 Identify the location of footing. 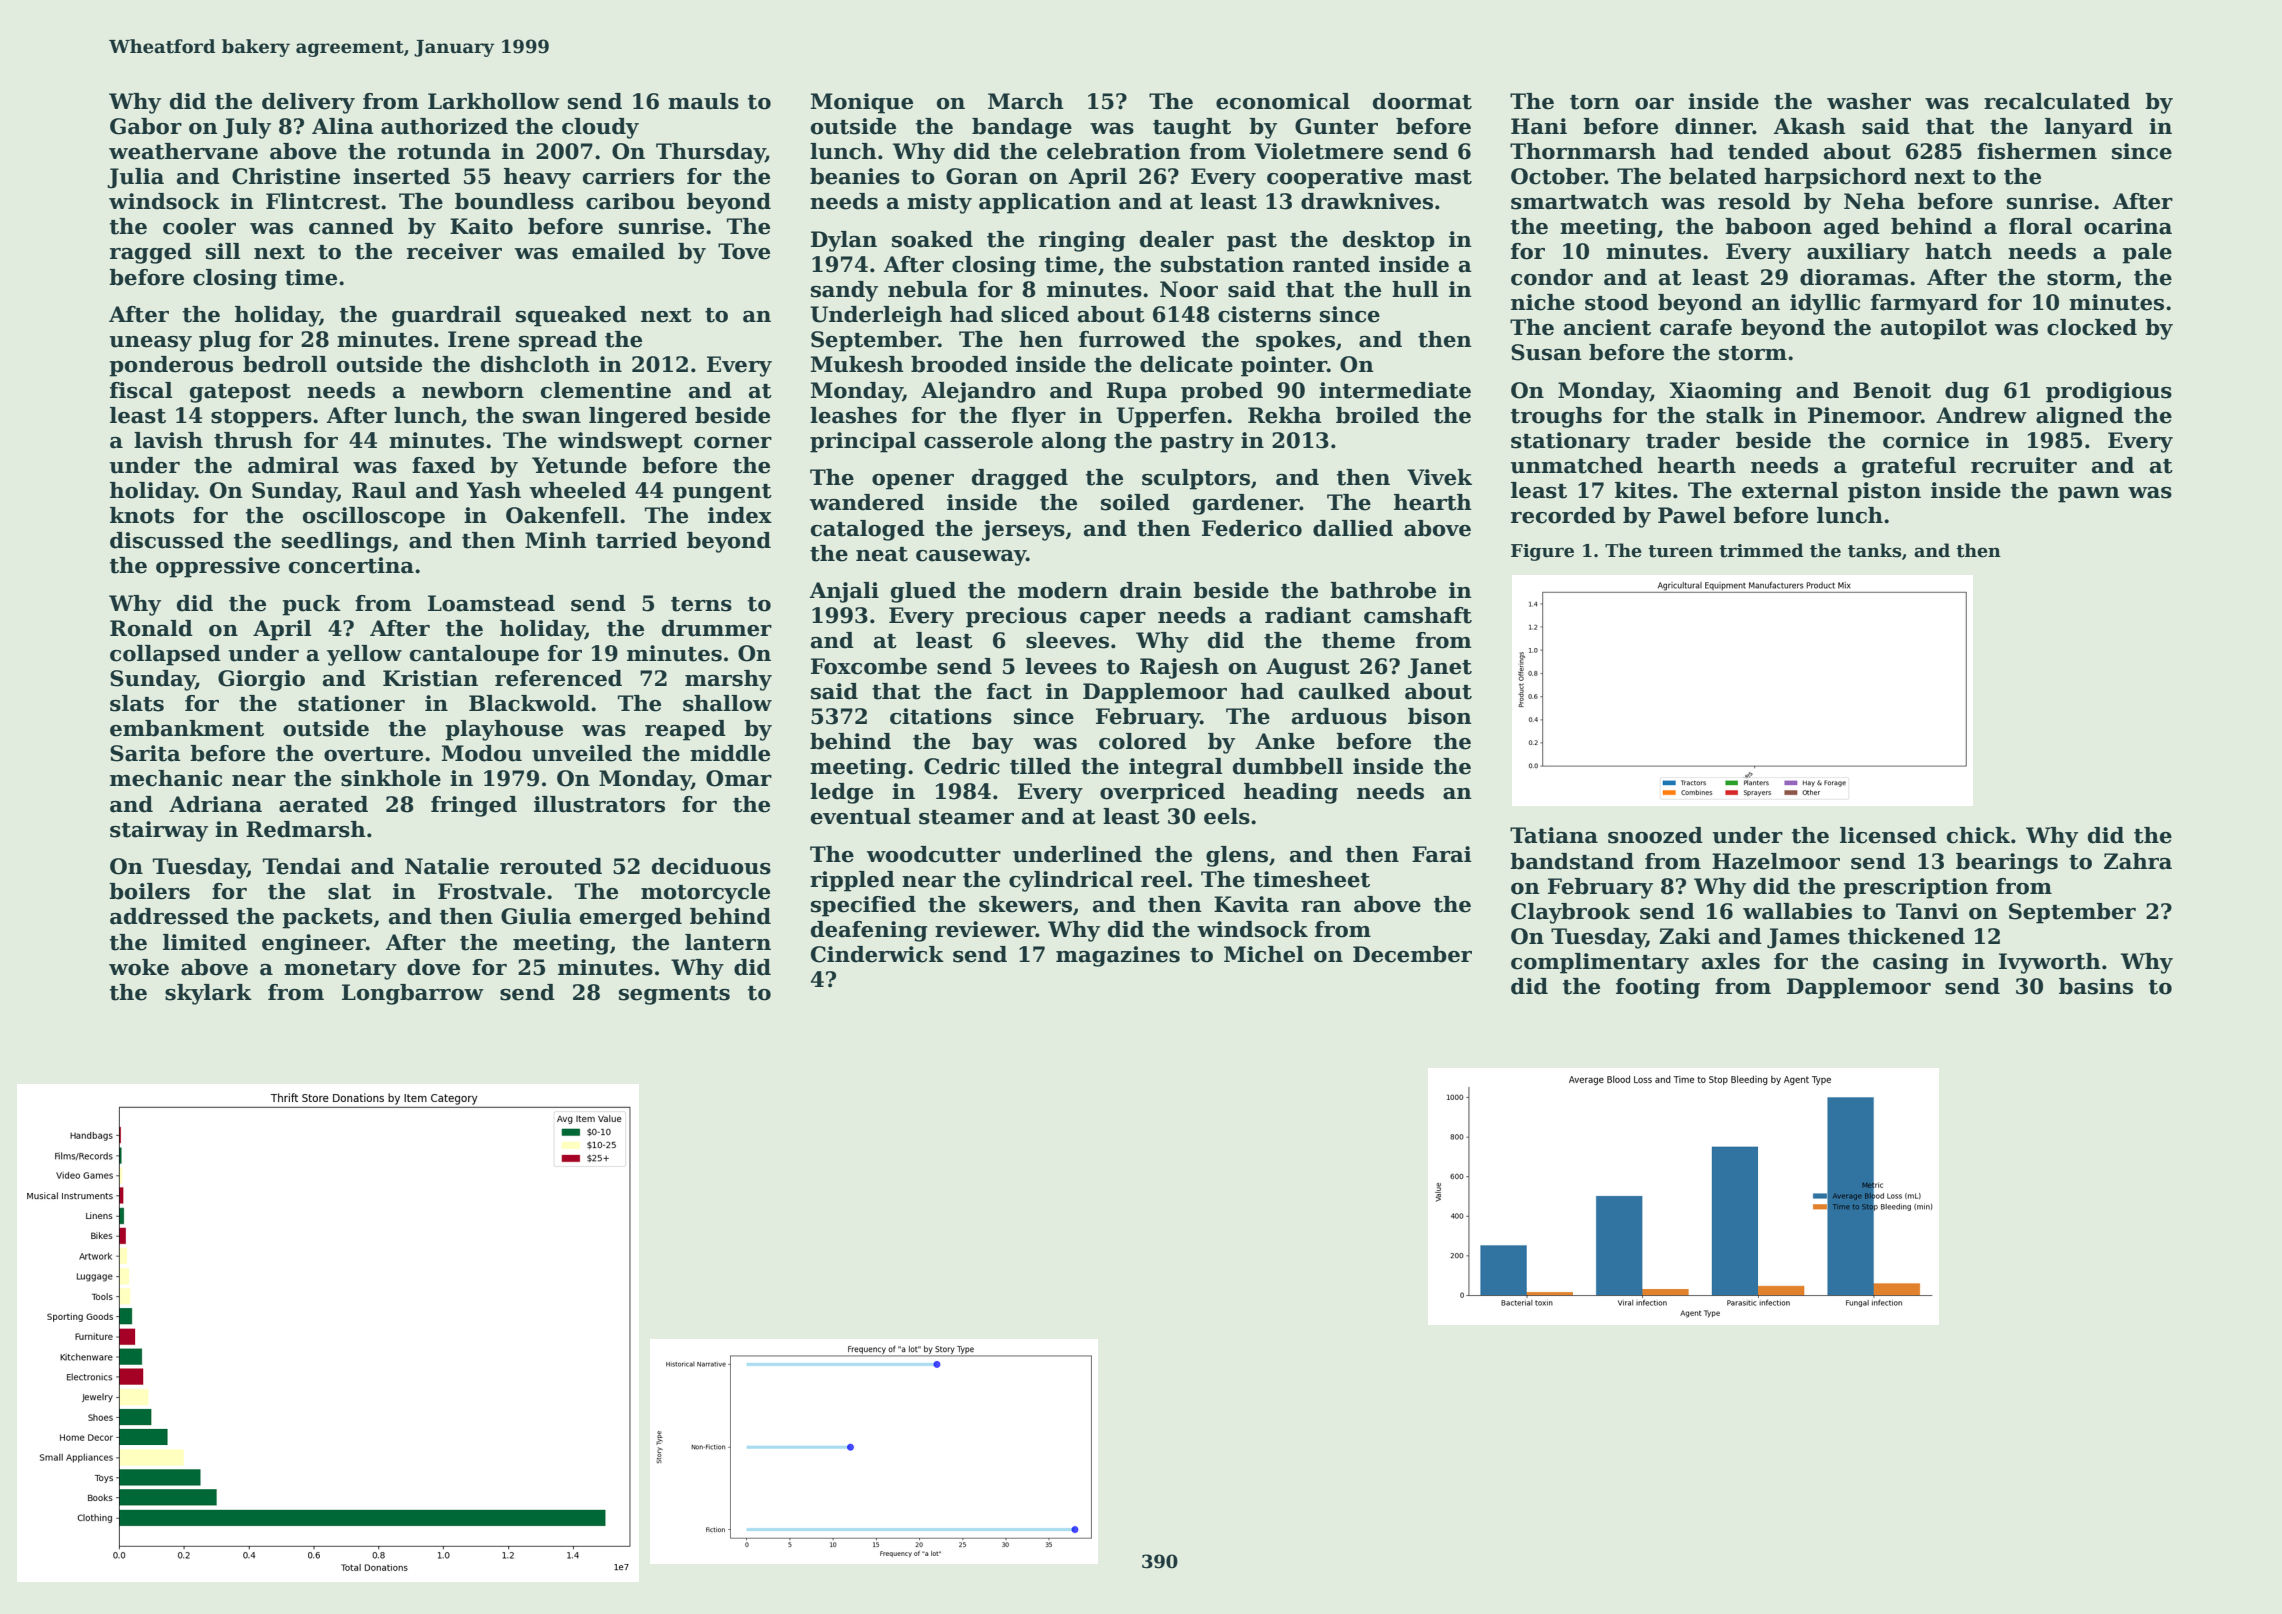
(1658, 988).
